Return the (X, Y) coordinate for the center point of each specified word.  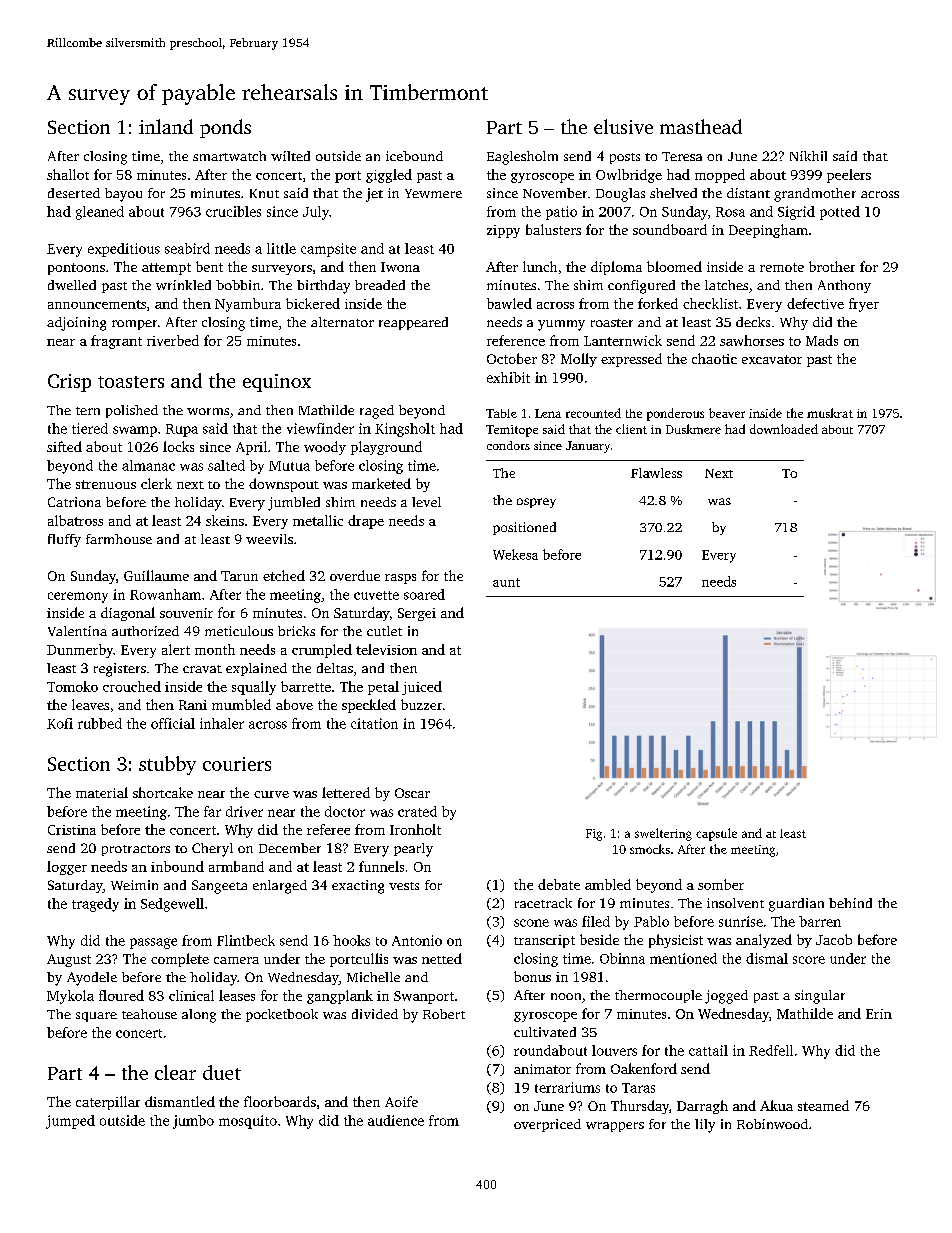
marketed (381, 483)
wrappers (615, 1127)
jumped (70, 1122)
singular (820, 997)
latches (726, 285)
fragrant (116, 342)
